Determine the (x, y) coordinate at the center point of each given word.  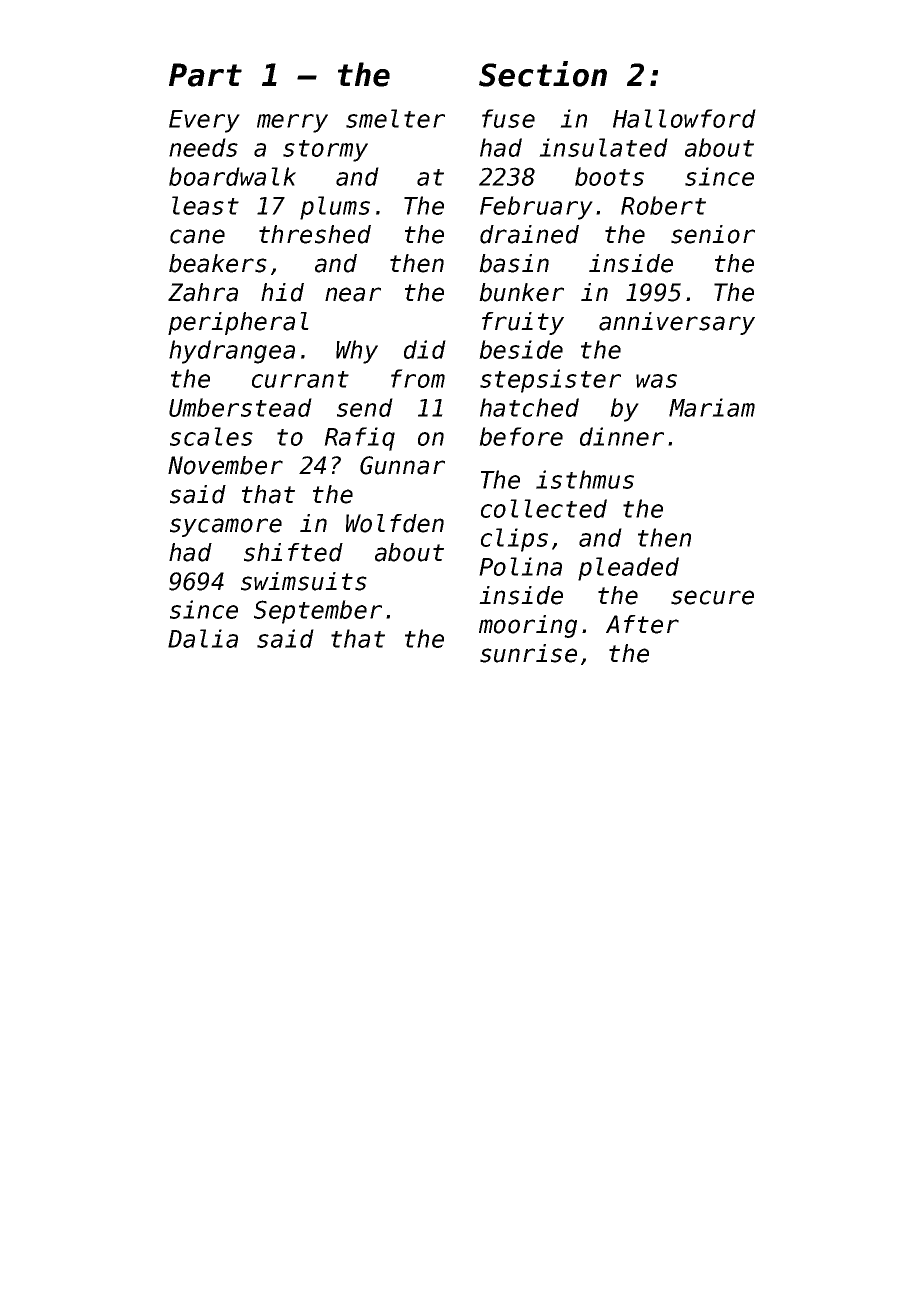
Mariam (712, 407)
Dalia (203, 638)
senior (713, 234)
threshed (315, 234)
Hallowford (684, 118)
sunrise (528, 653)
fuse (508, 118)
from (418, 378)
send (365, 407)
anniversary (677, 323)
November (225, 465)
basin (514, 263)
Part (205, 75)
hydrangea (232, 352)
